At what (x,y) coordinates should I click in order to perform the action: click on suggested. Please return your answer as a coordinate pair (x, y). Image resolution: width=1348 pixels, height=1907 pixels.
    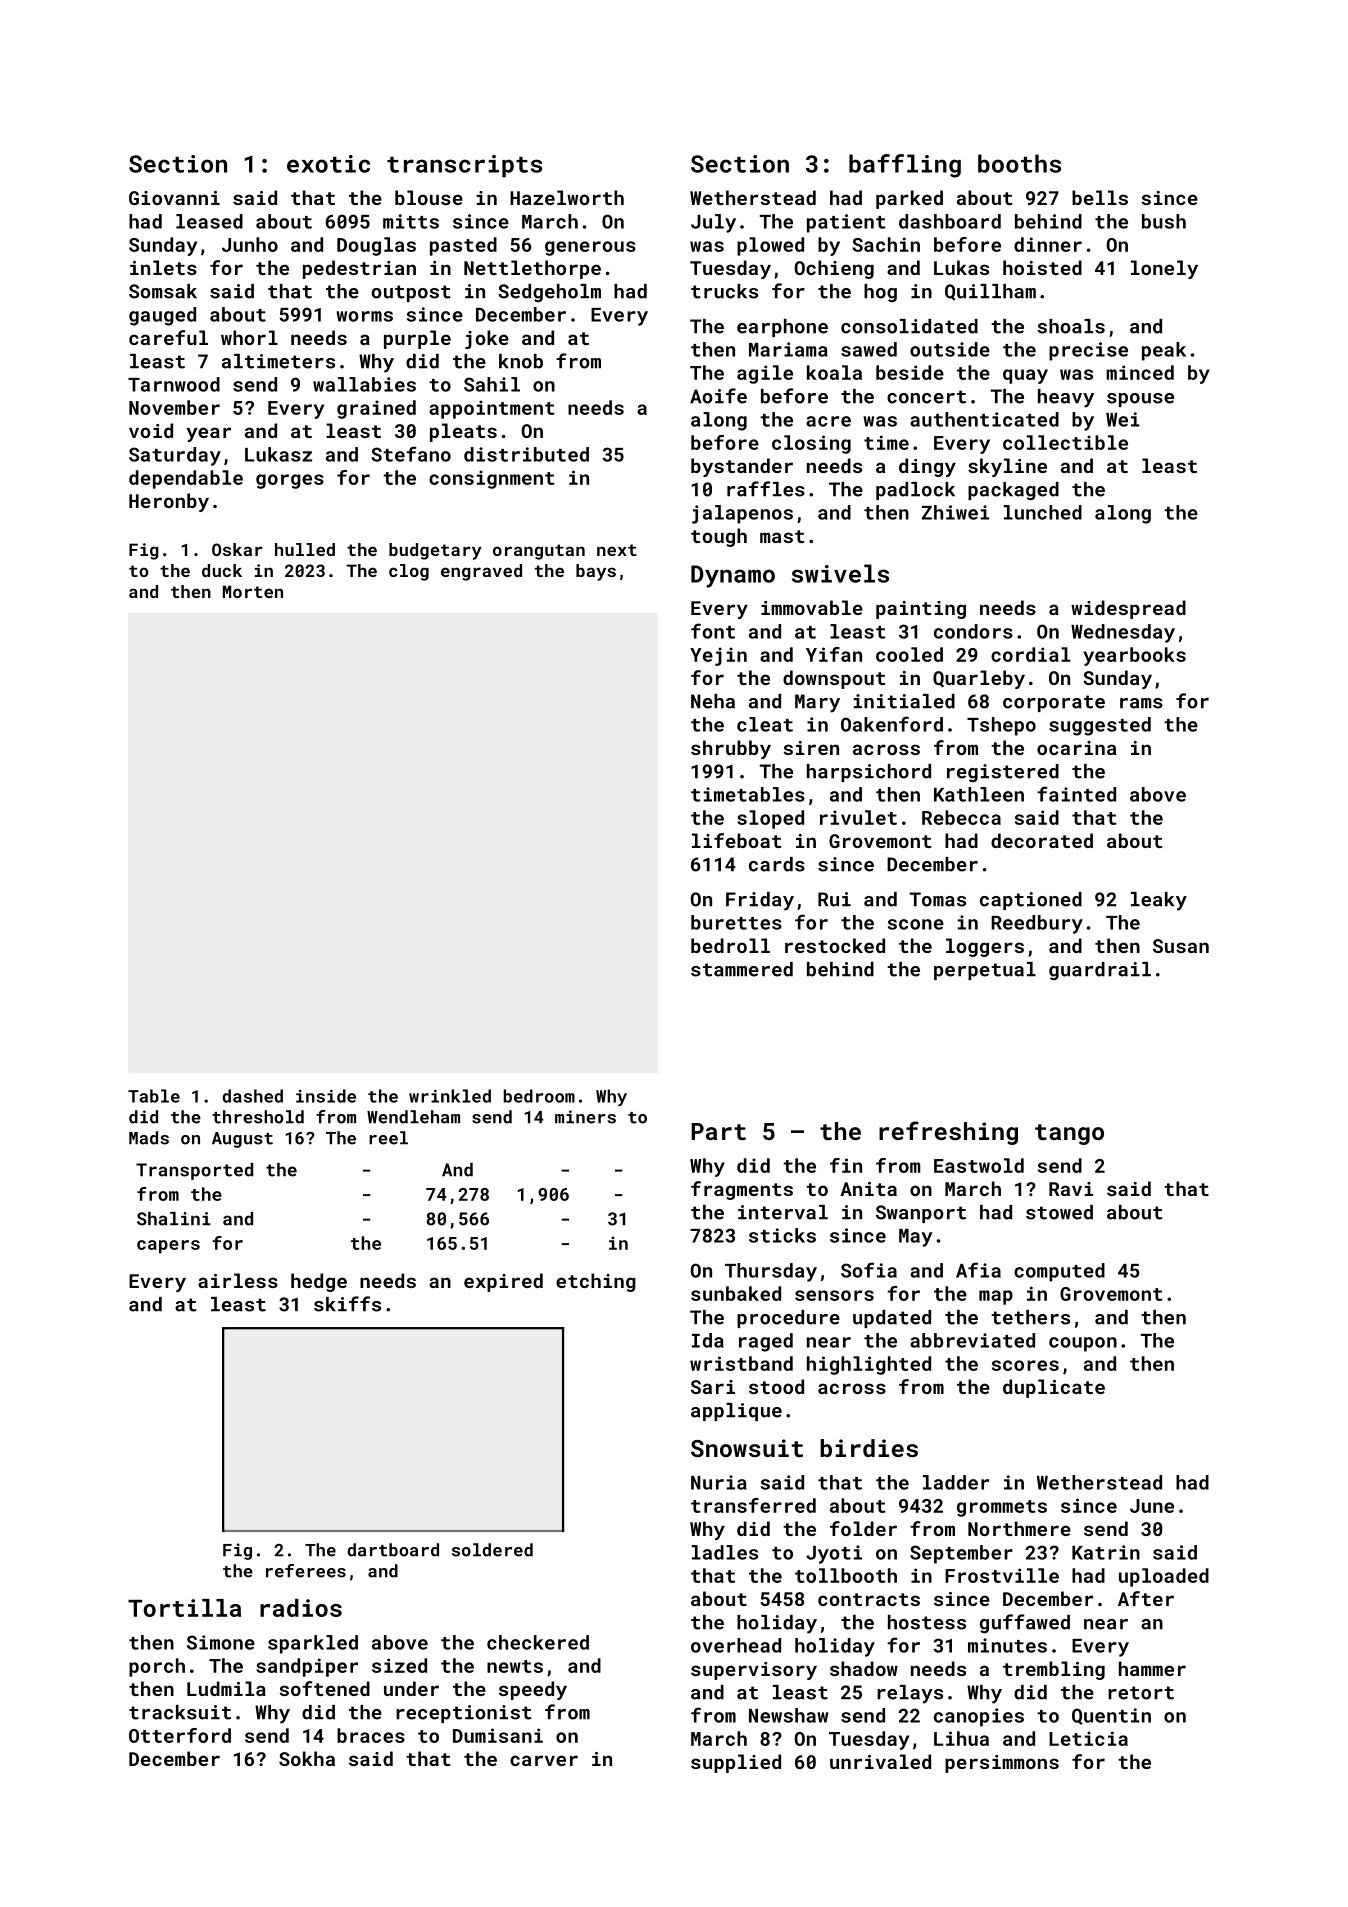
    Looking at the image, I should click on (1100, 726).
